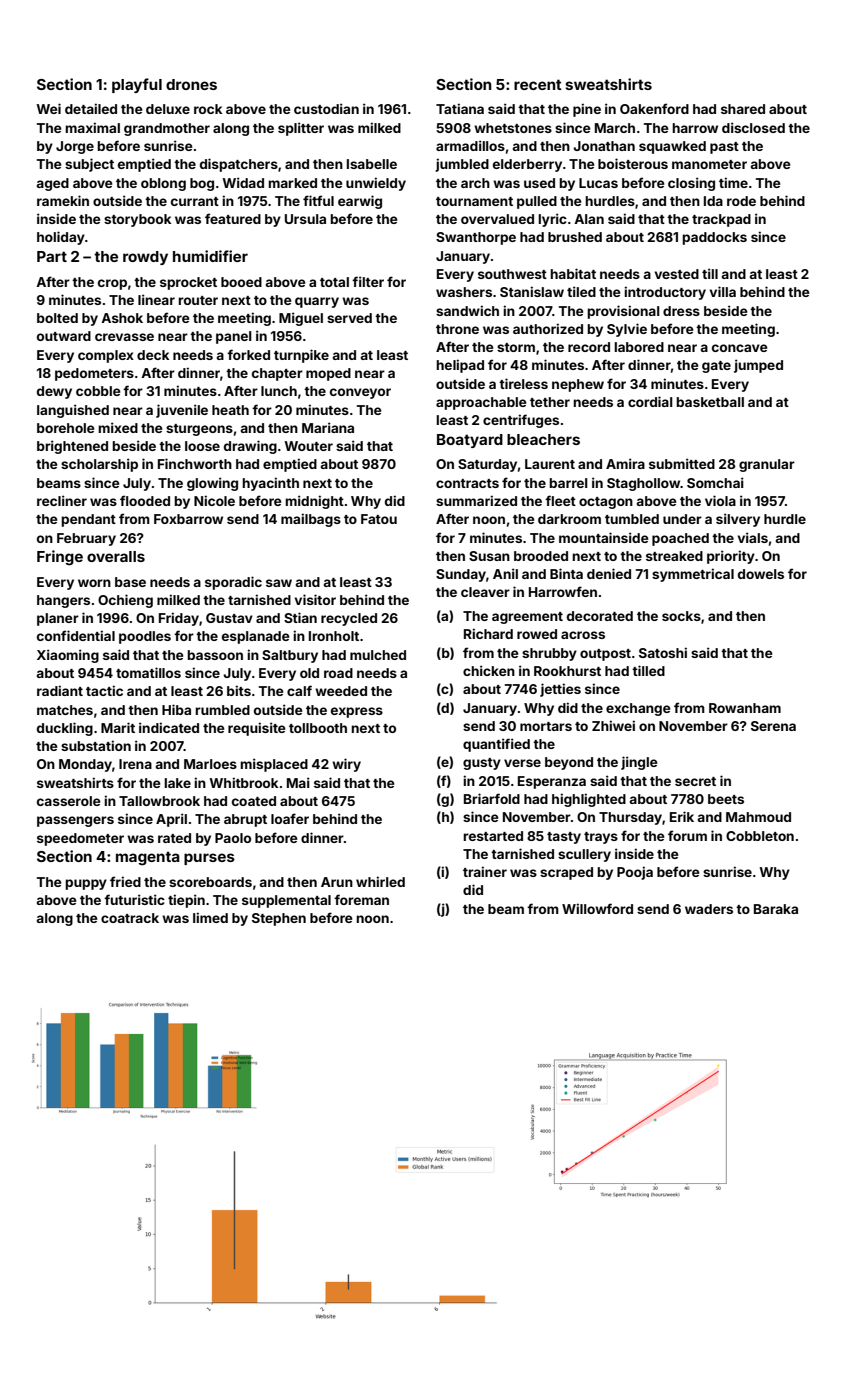 Image resolution: width=849 pixels, height=1400 pixels. What do you see at coordinates (731, 557) in the image?
I see `priority` at bounding box center [731, 557].
